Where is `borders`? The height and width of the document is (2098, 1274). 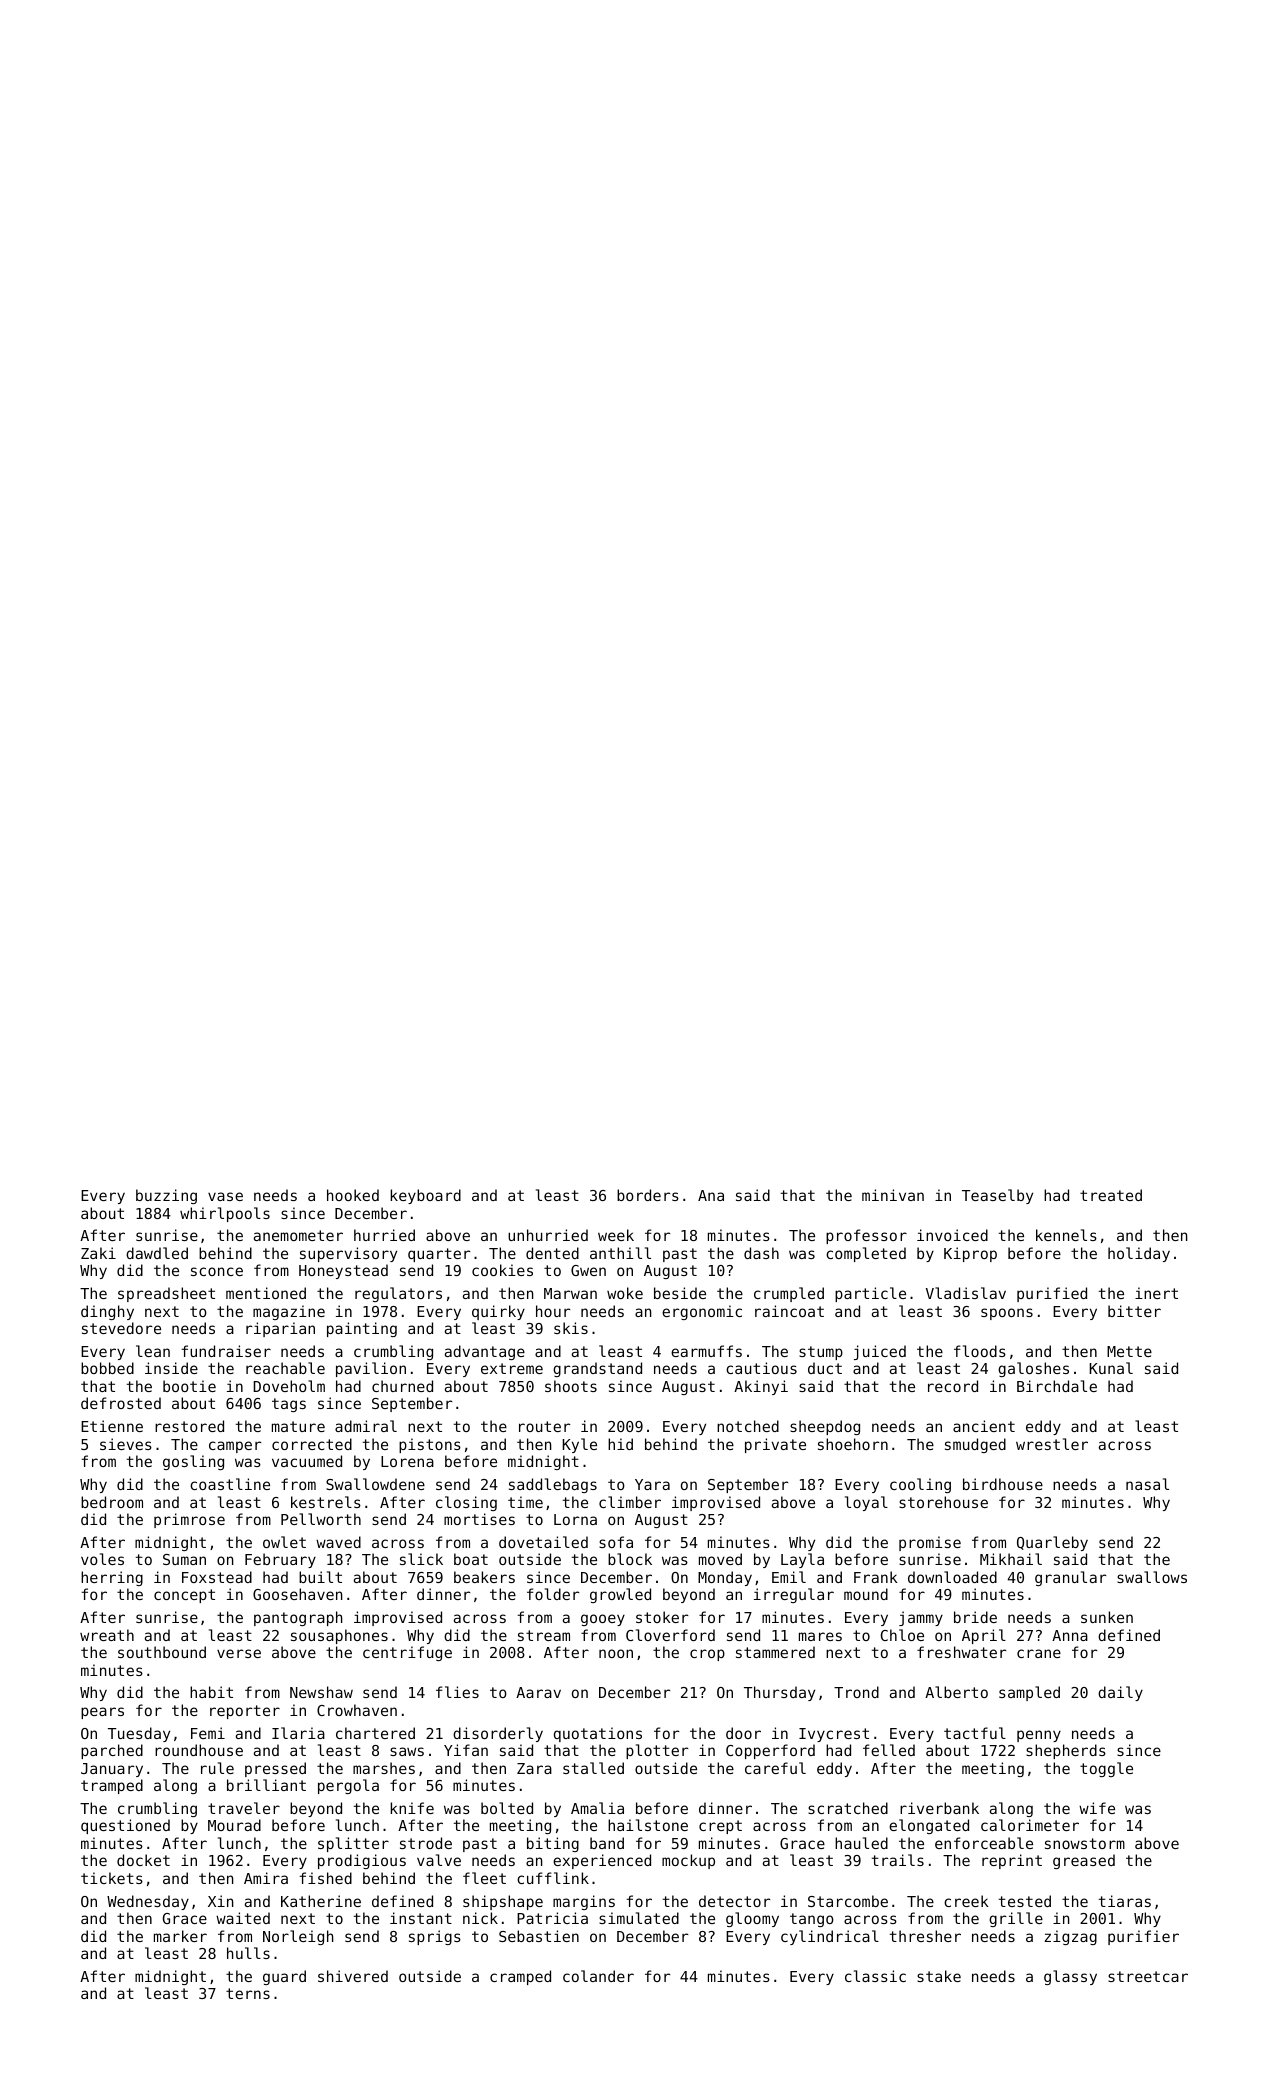
borders is located at coordinates (648, 1195).
